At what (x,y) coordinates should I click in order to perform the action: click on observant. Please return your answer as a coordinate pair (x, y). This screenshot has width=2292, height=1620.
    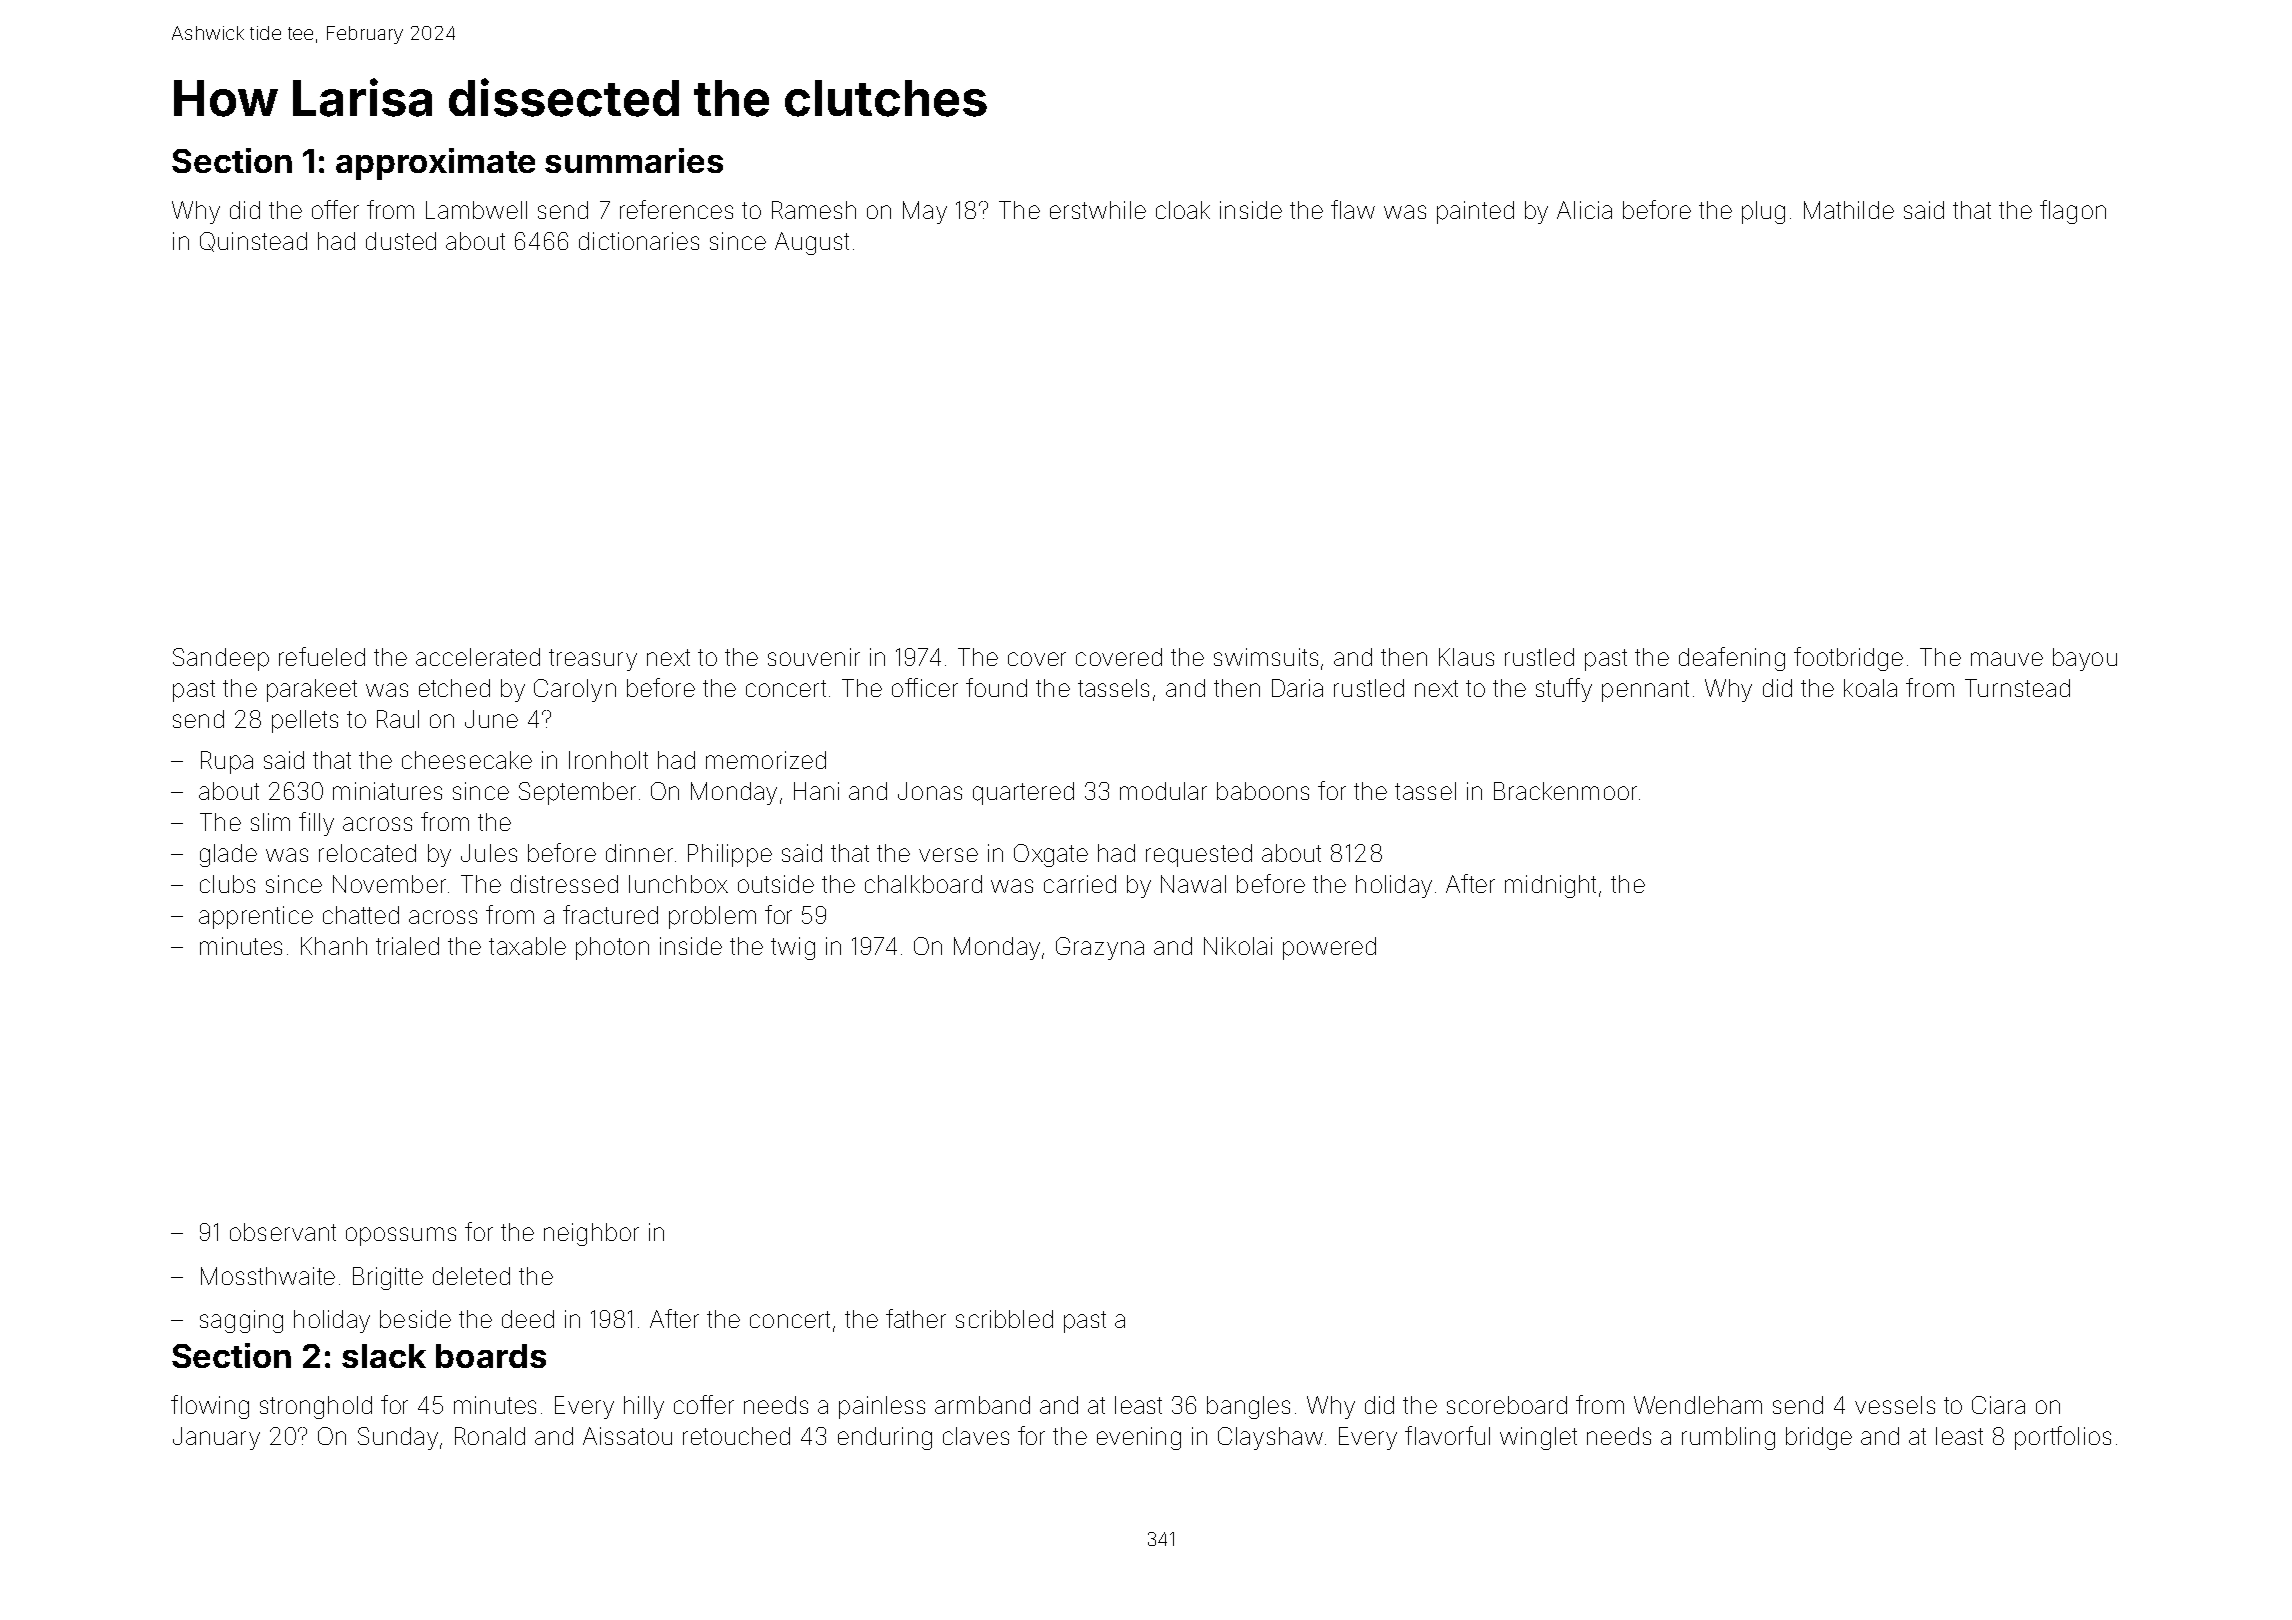
    Looking at the image, I should click on (283, 1232).
